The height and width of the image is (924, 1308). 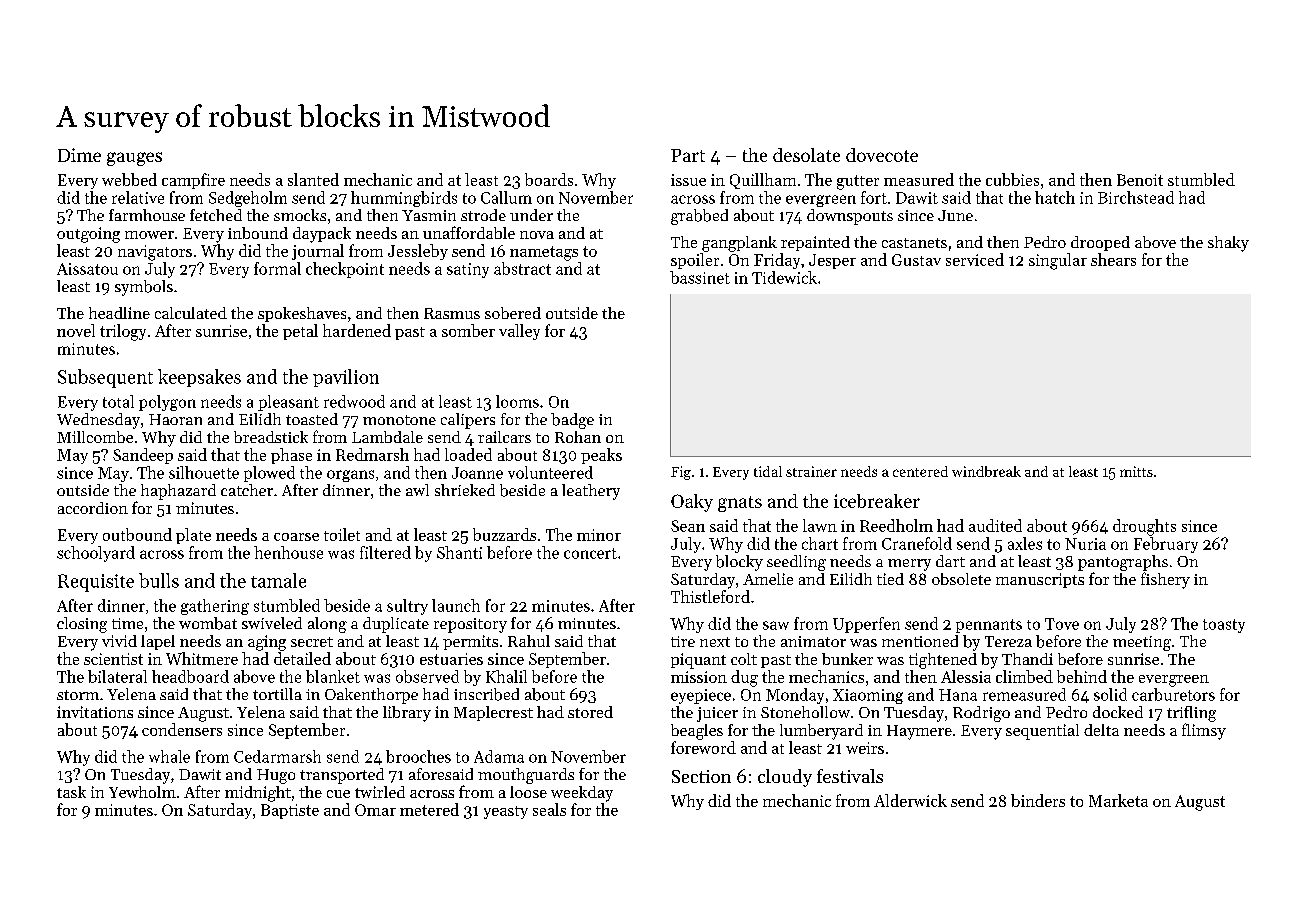 I want to click on transported, so click(x=342, y=776).
